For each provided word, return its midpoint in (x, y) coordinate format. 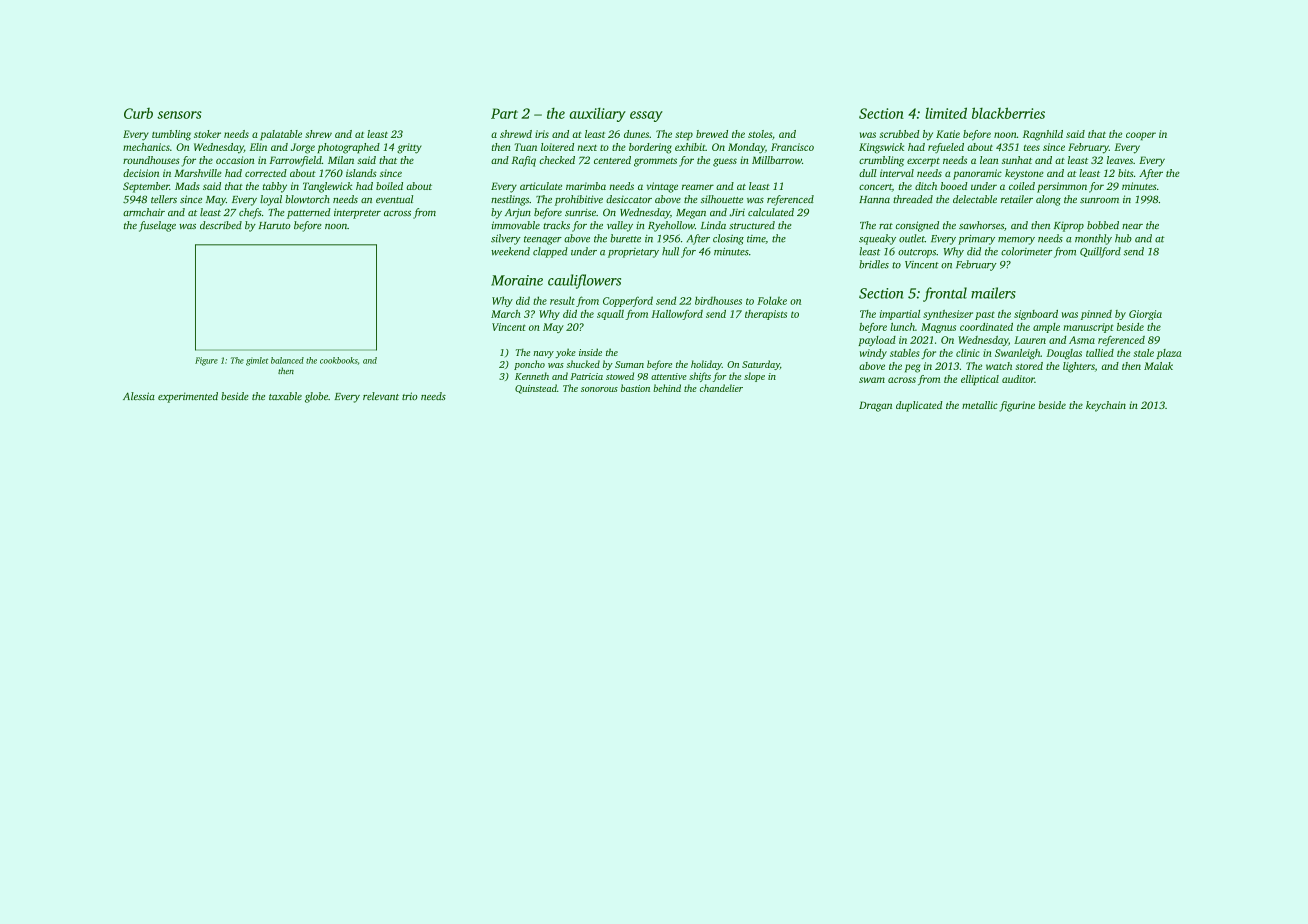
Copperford (628, 301)
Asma (1082, 340)
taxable (285, 396)
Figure (206, 361)
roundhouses (151, 160)
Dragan (875, 406)
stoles (760, 134)
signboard (1036, 315)
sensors (179, 115)
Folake (772, 300)
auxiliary (598, 114)
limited (946, 113)
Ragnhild (1043, 135)
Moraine (517, 280)
